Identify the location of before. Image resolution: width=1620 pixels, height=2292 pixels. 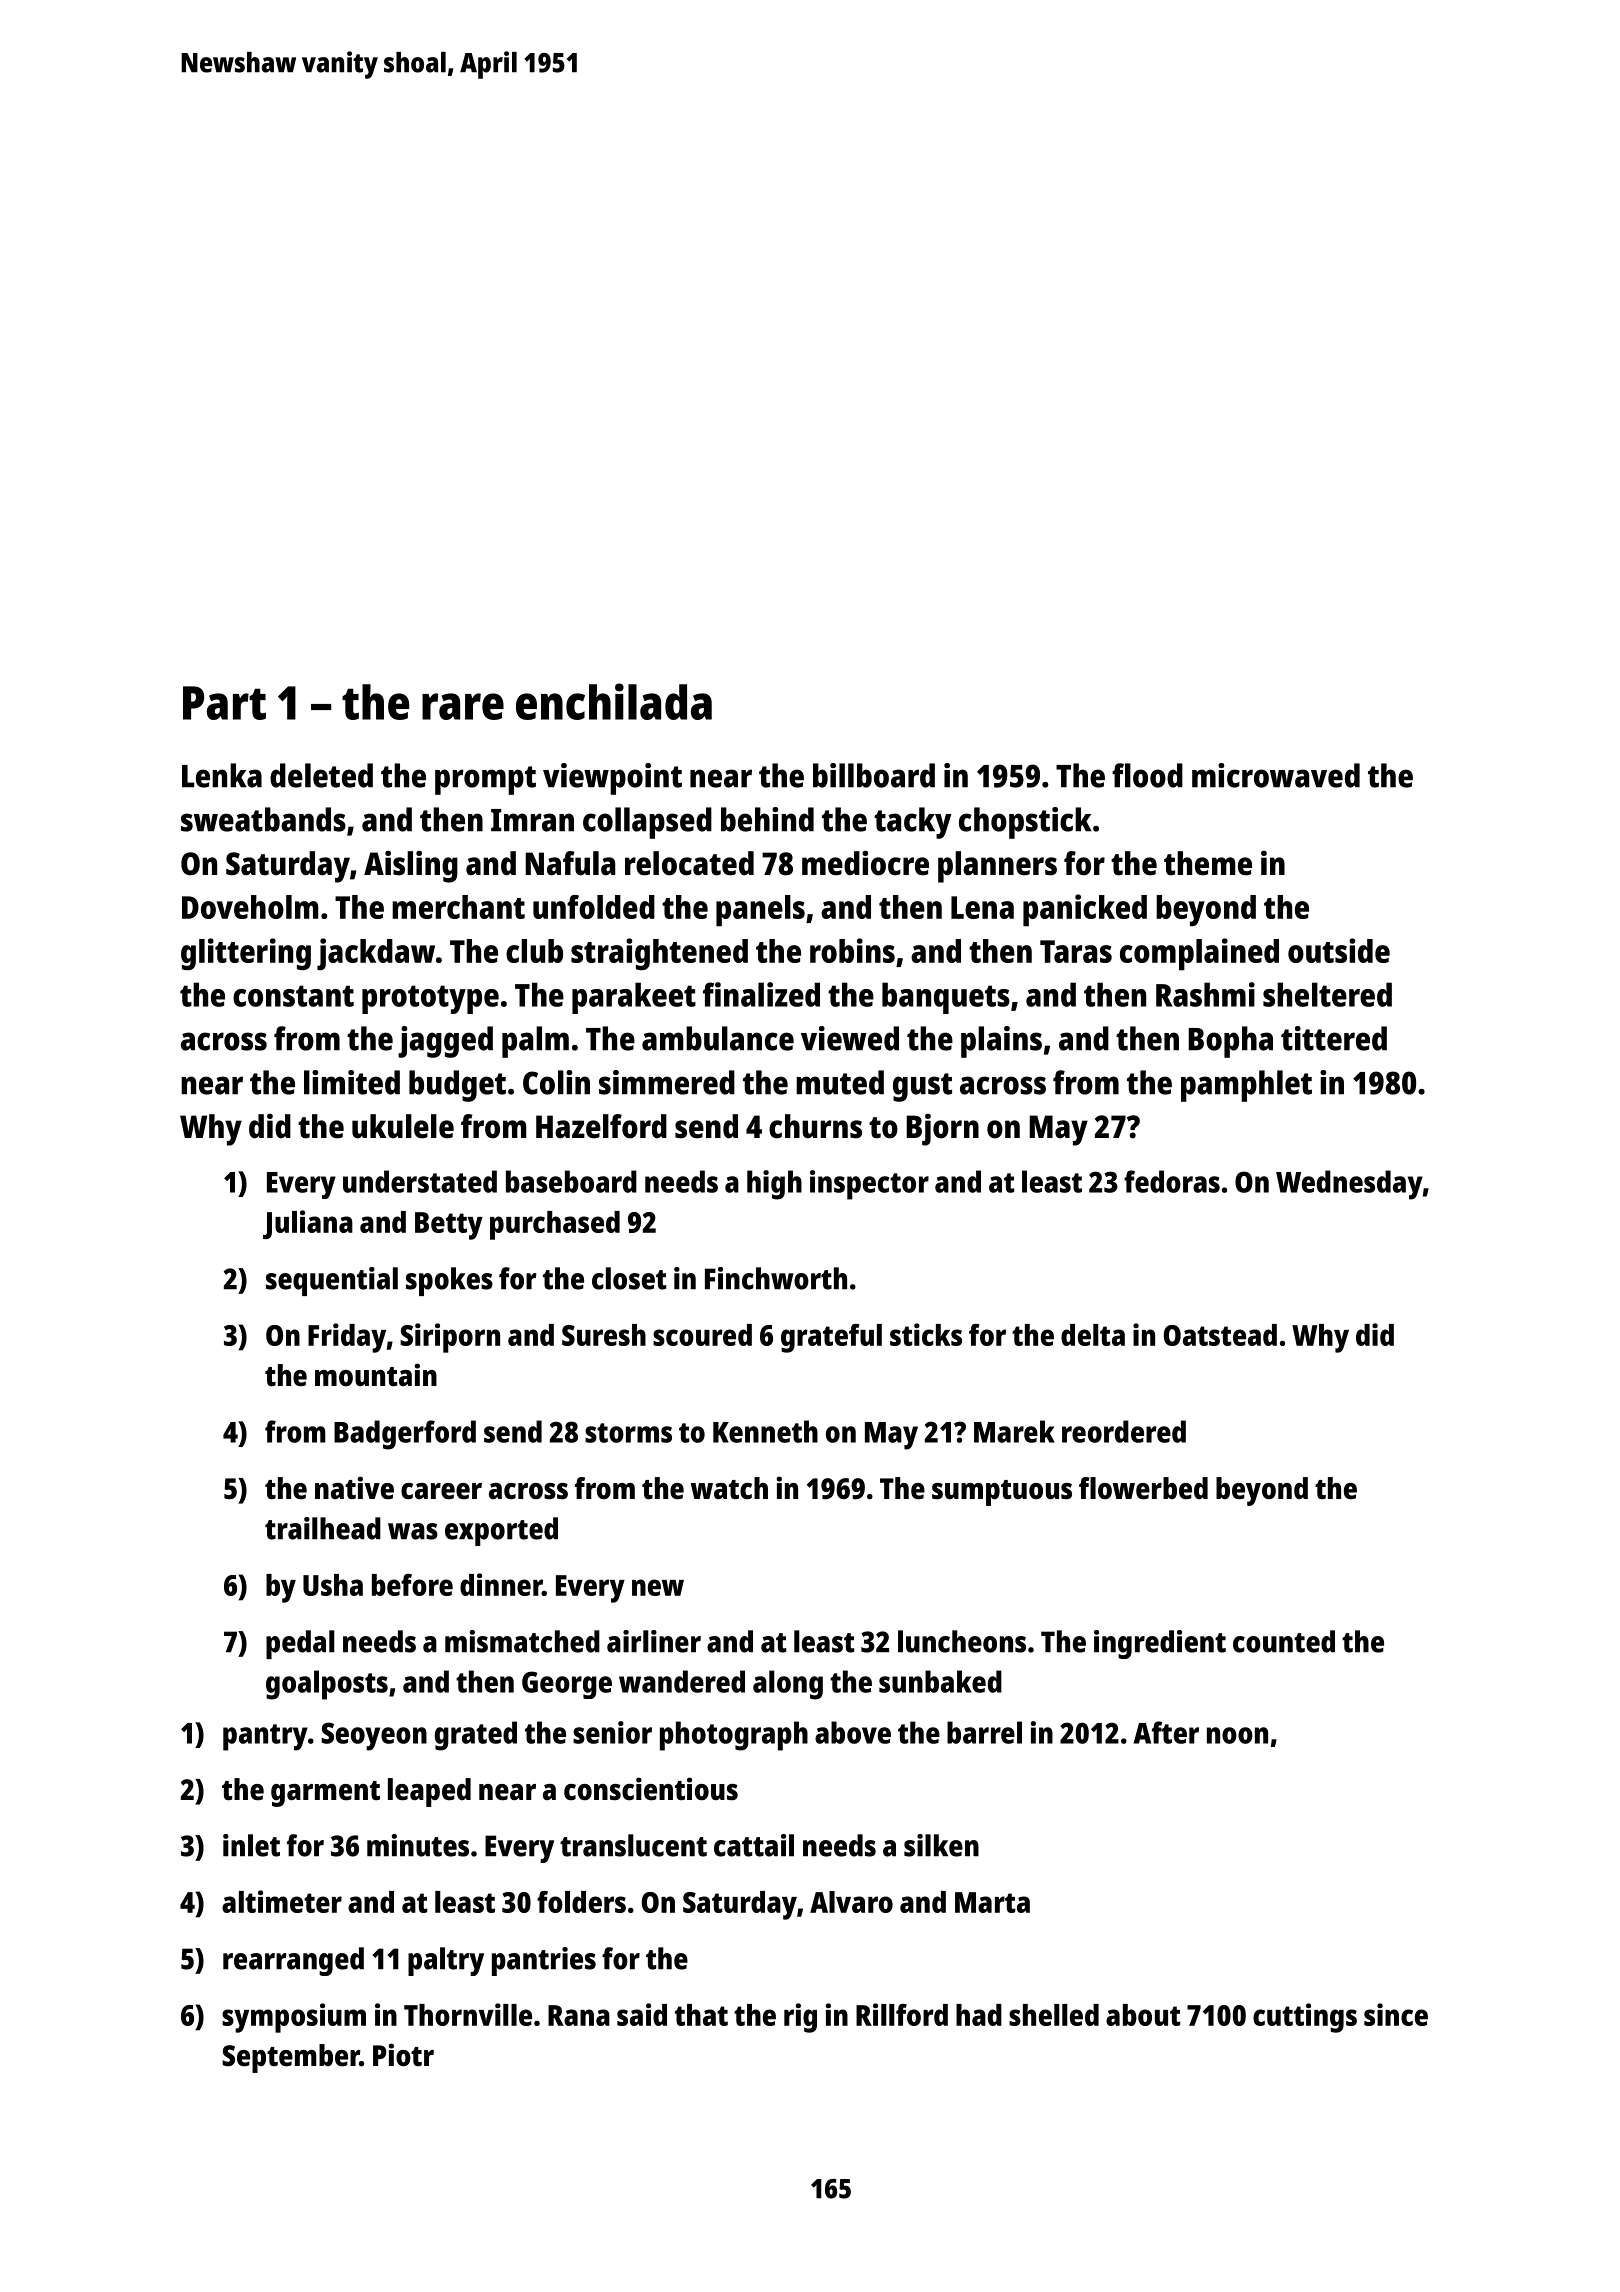
(412, 1584).
